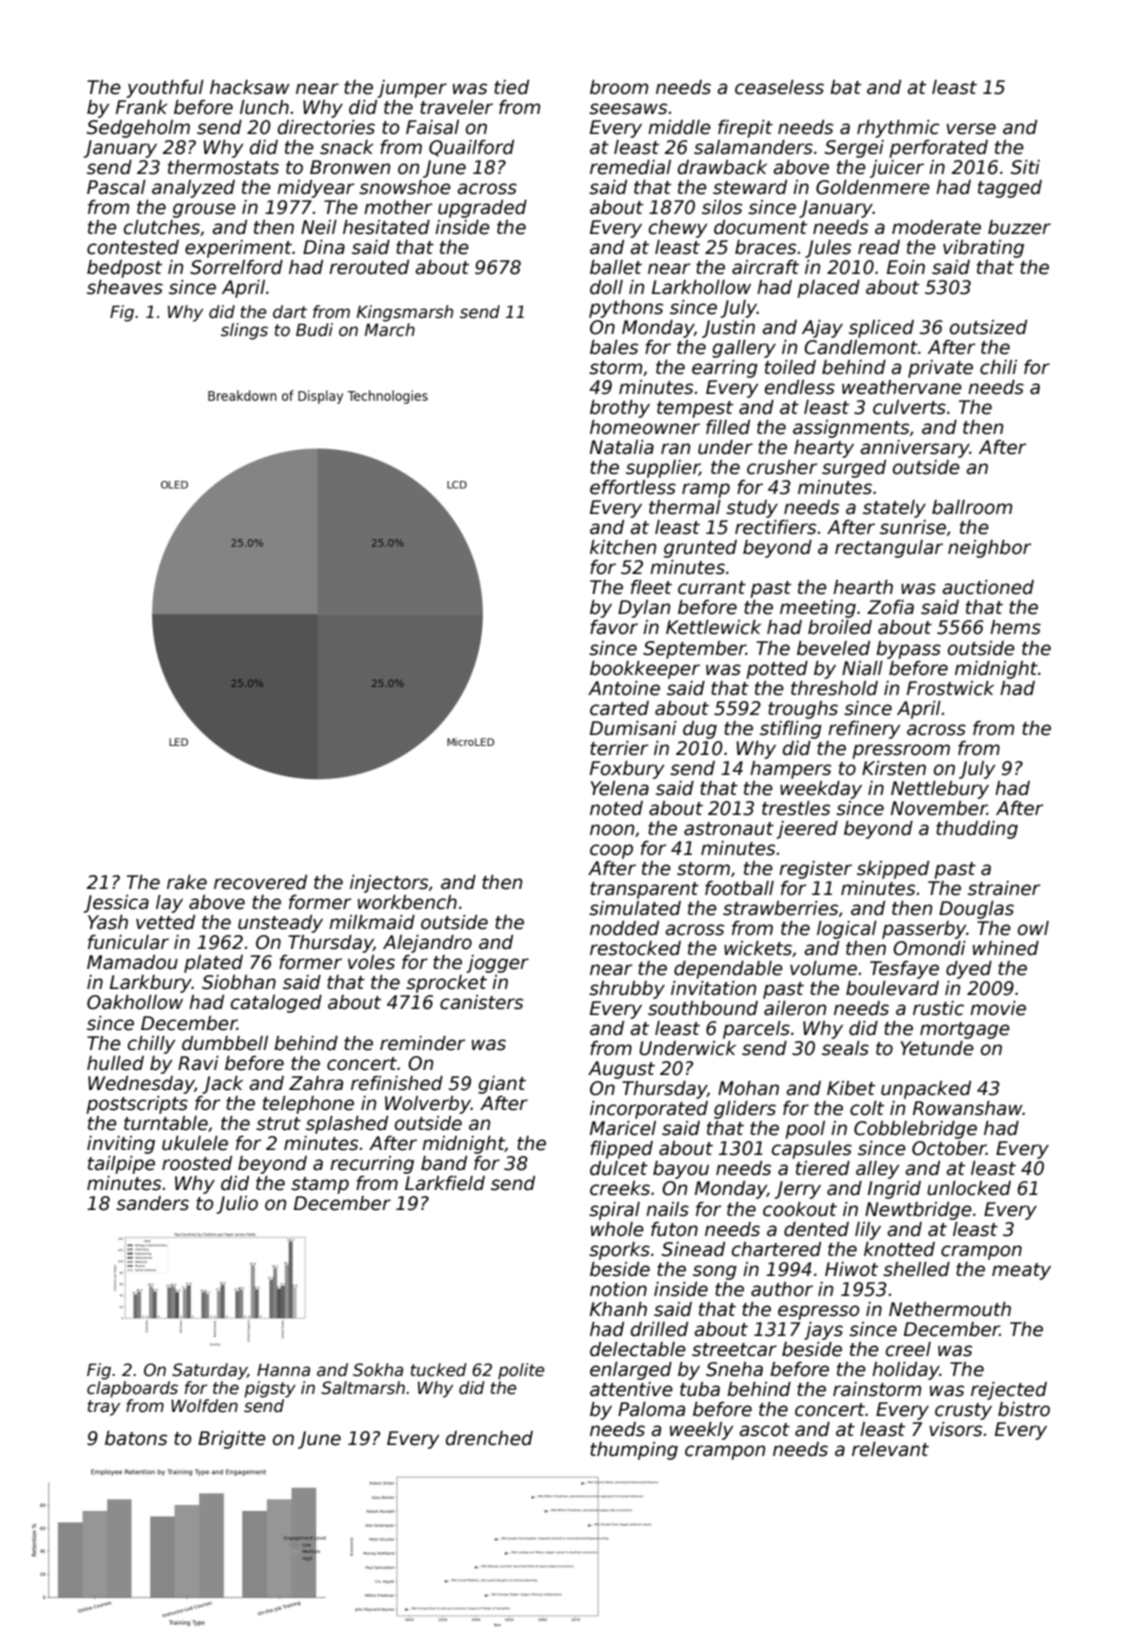 The width and height of the screenshot is (1139, 1650). Describe the element at coordinates (619, 87) in the screenshot. I see `broom` at that location.
